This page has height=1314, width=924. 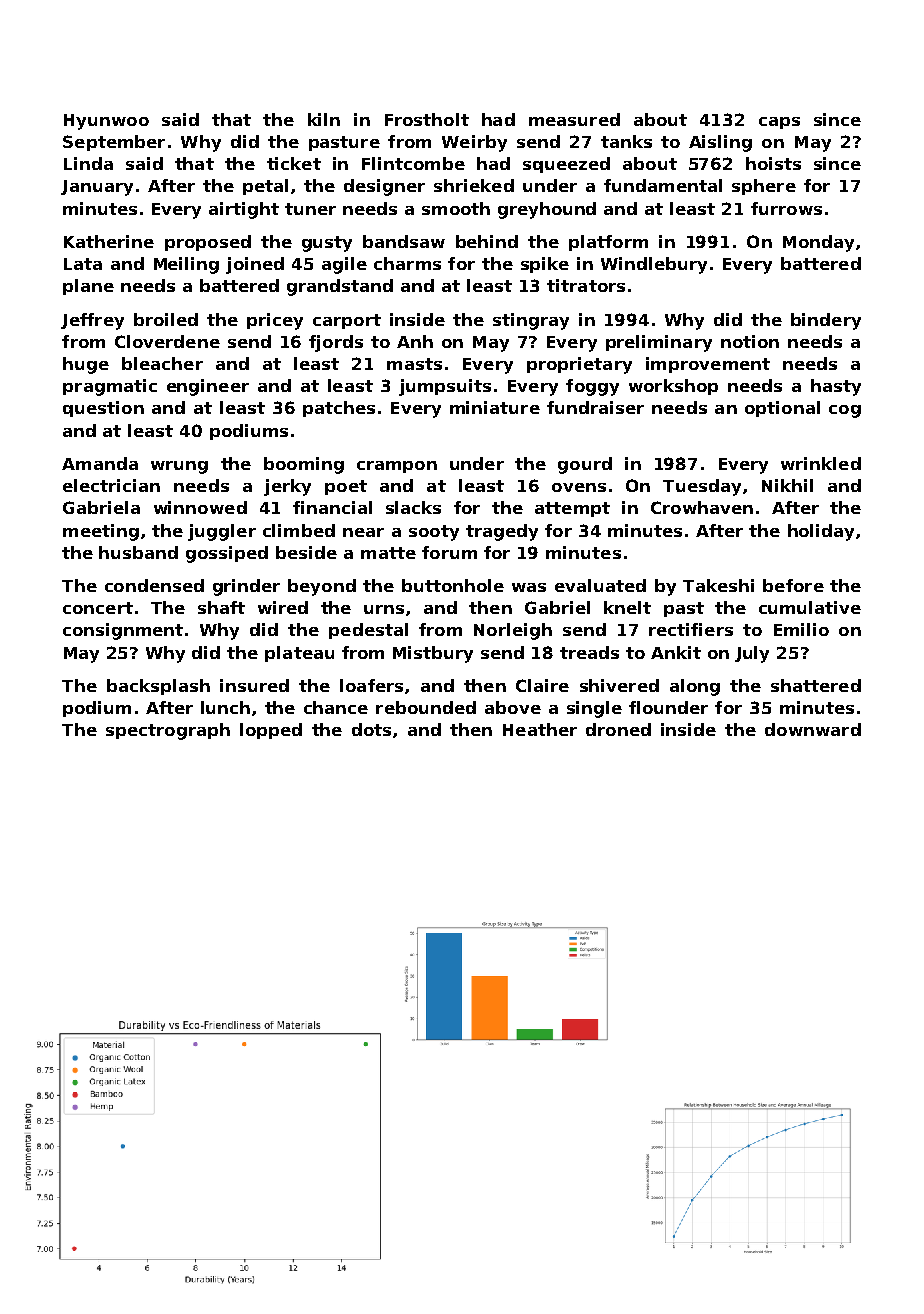 What do you see at coordinates (779, 123) in the page?
I see `caps` at bounding box center [779, 123].
